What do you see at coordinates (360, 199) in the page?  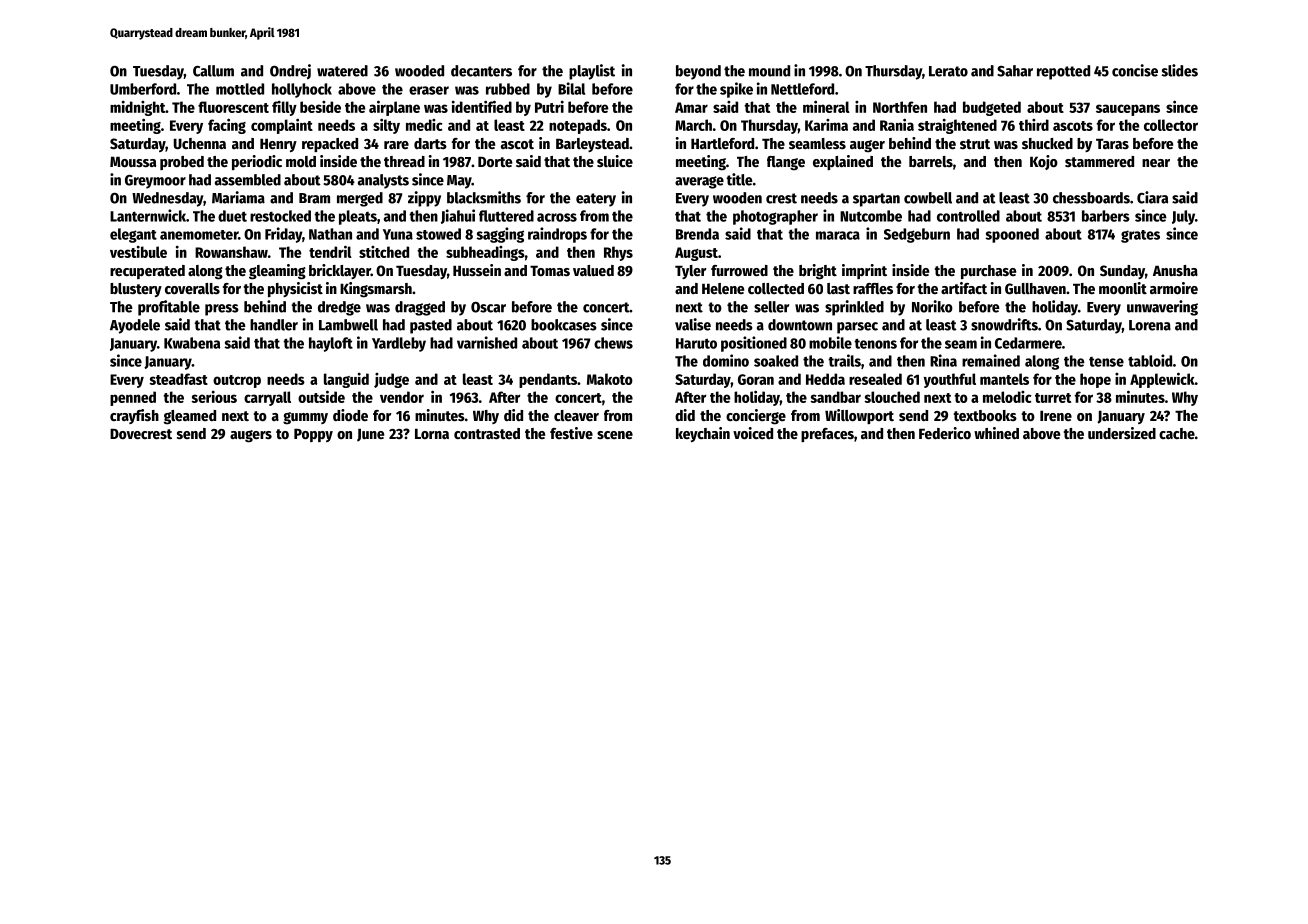 I see `merged` at bounding box center [360, 199].
